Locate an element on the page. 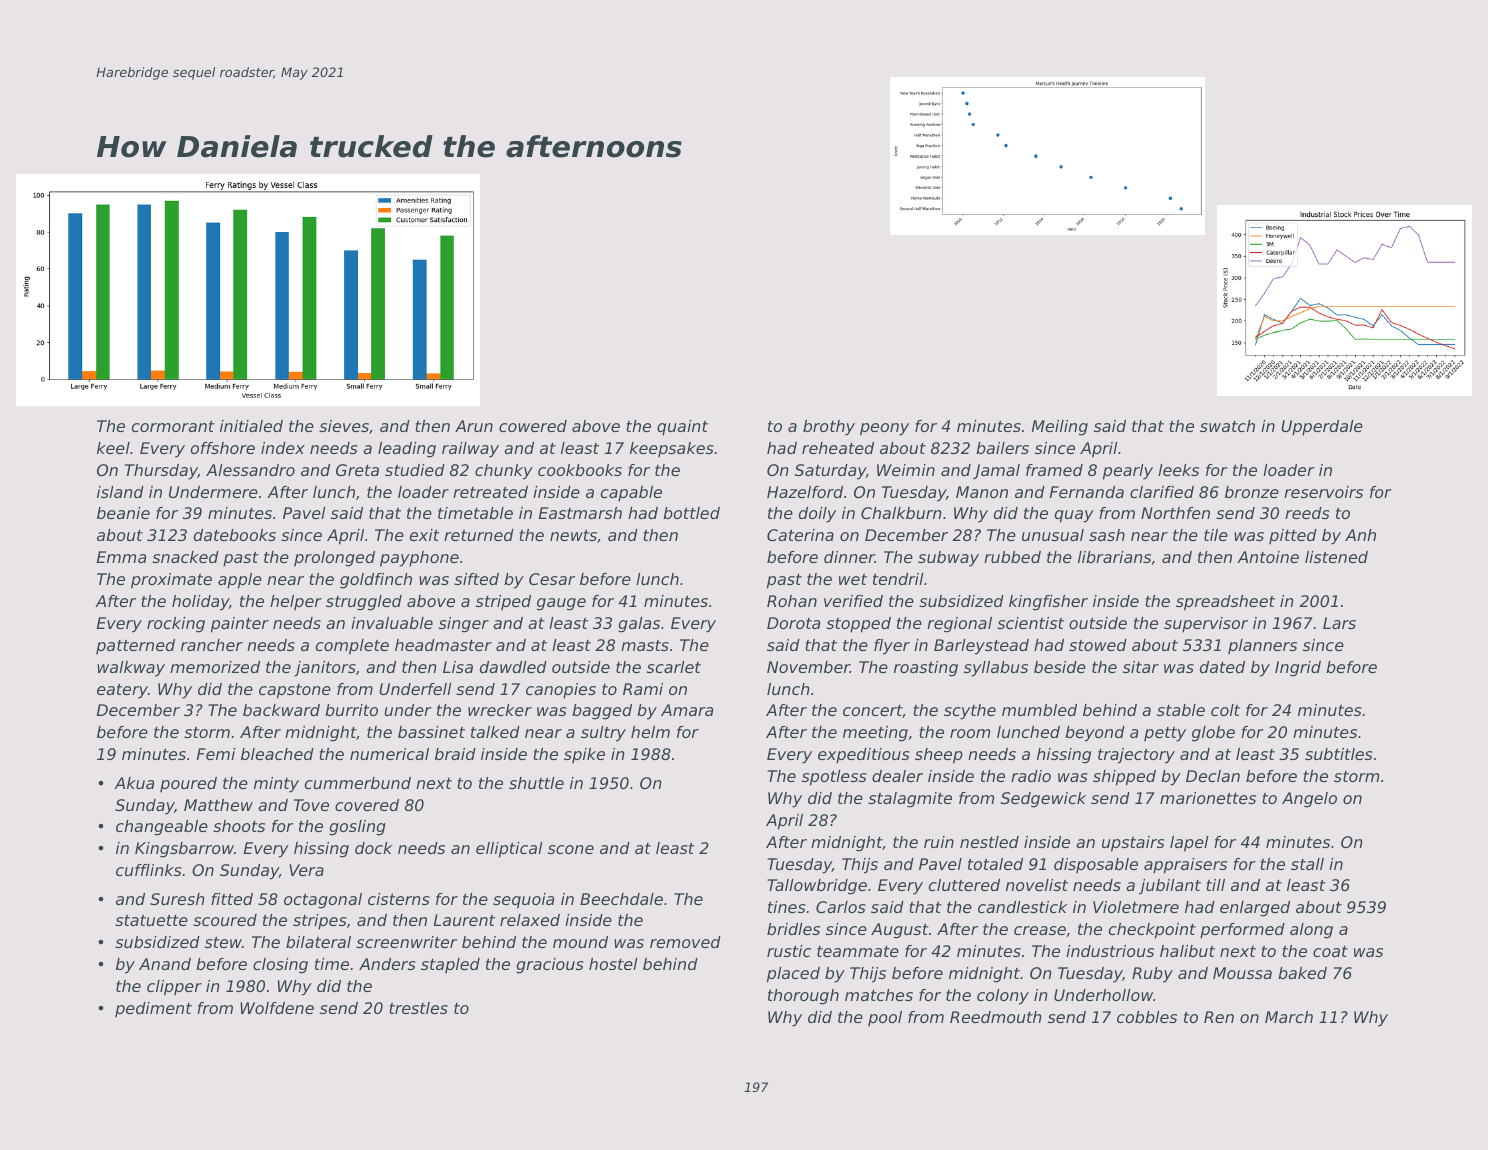  Wolfdene is located at coordinates (277, 1008).
